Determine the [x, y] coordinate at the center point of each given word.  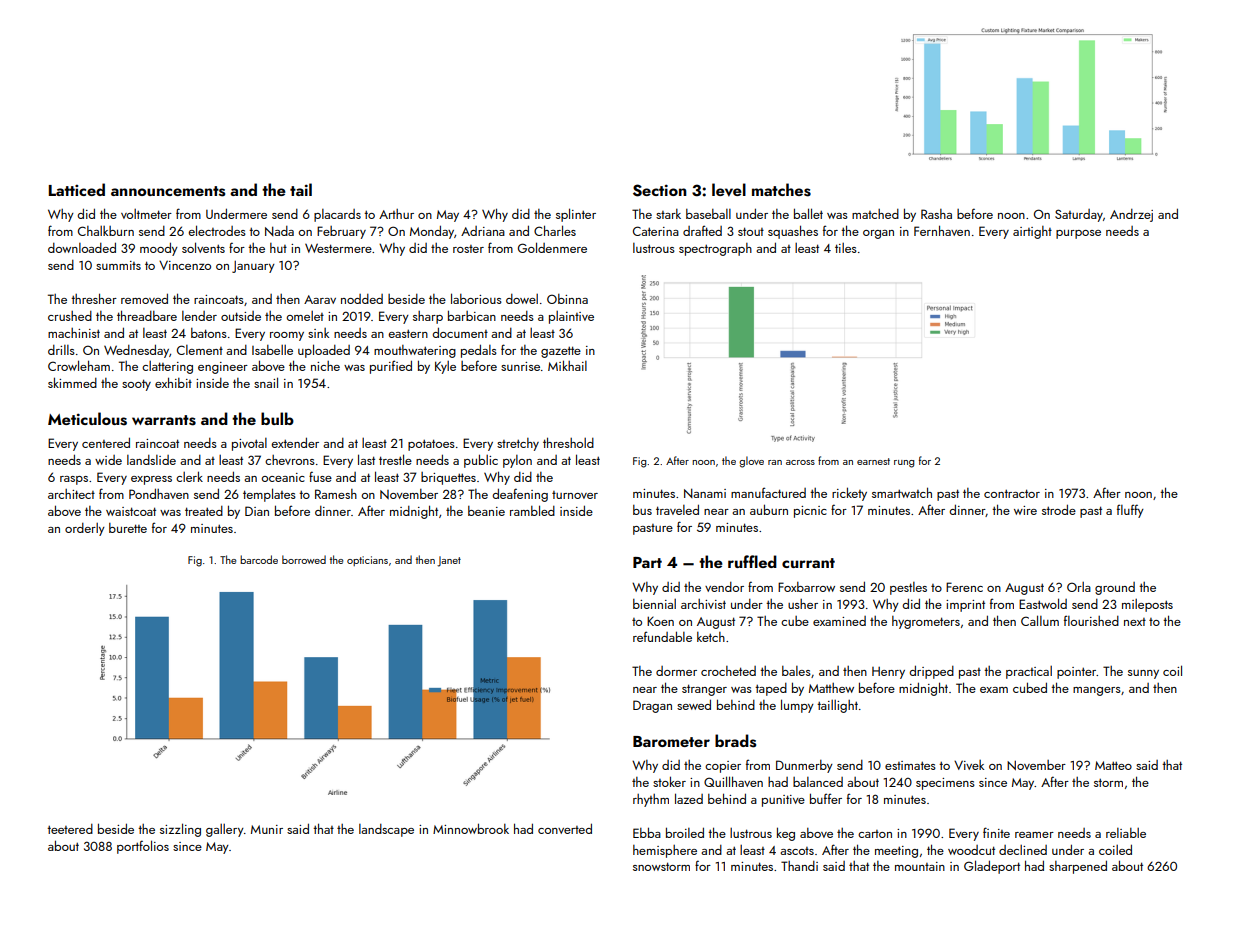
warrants [164, 420]
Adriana [483, 231]
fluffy [1130, 511]
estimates [910, 765]
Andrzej [1131, 215]
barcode [259, 559]
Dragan [652, 706]
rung [904, 464]
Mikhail [567, 365]
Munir [267, 829]
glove [751, 462]
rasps [74, 480]
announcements [168, 191]
